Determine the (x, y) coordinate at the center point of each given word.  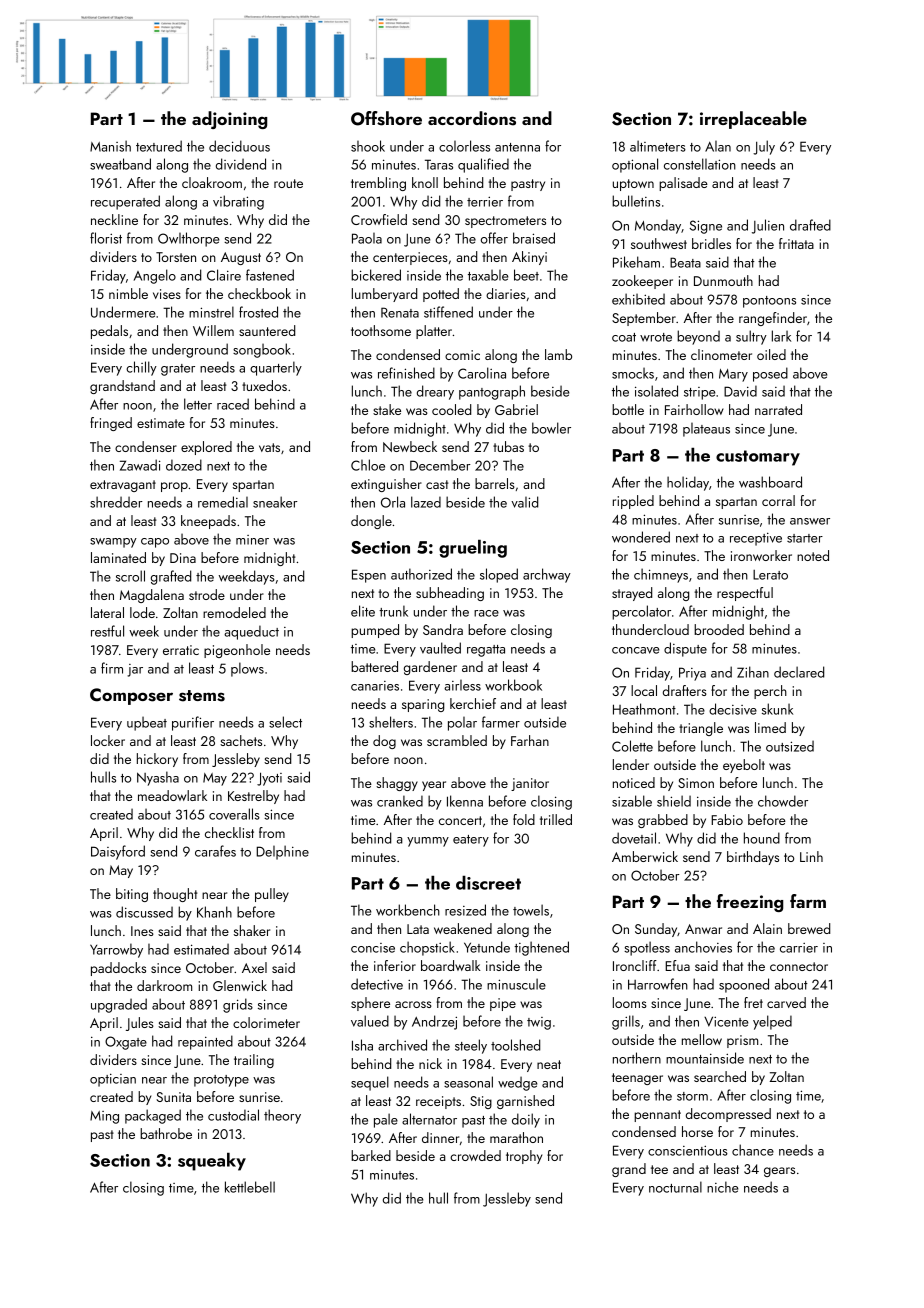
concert (460, 820)
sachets (241, 740)
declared (799, 672)
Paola (367, 238)
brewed (809, 928)
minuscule (516, 984)
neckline (114, 219)
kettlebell (250, 1187)
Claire (224, 275)
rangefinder (773, 319)
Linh (811, 856)
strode (207, 594)
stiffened (448, 312)
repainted (205, 1042)
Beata (685, 262)
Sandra (443, 629)
